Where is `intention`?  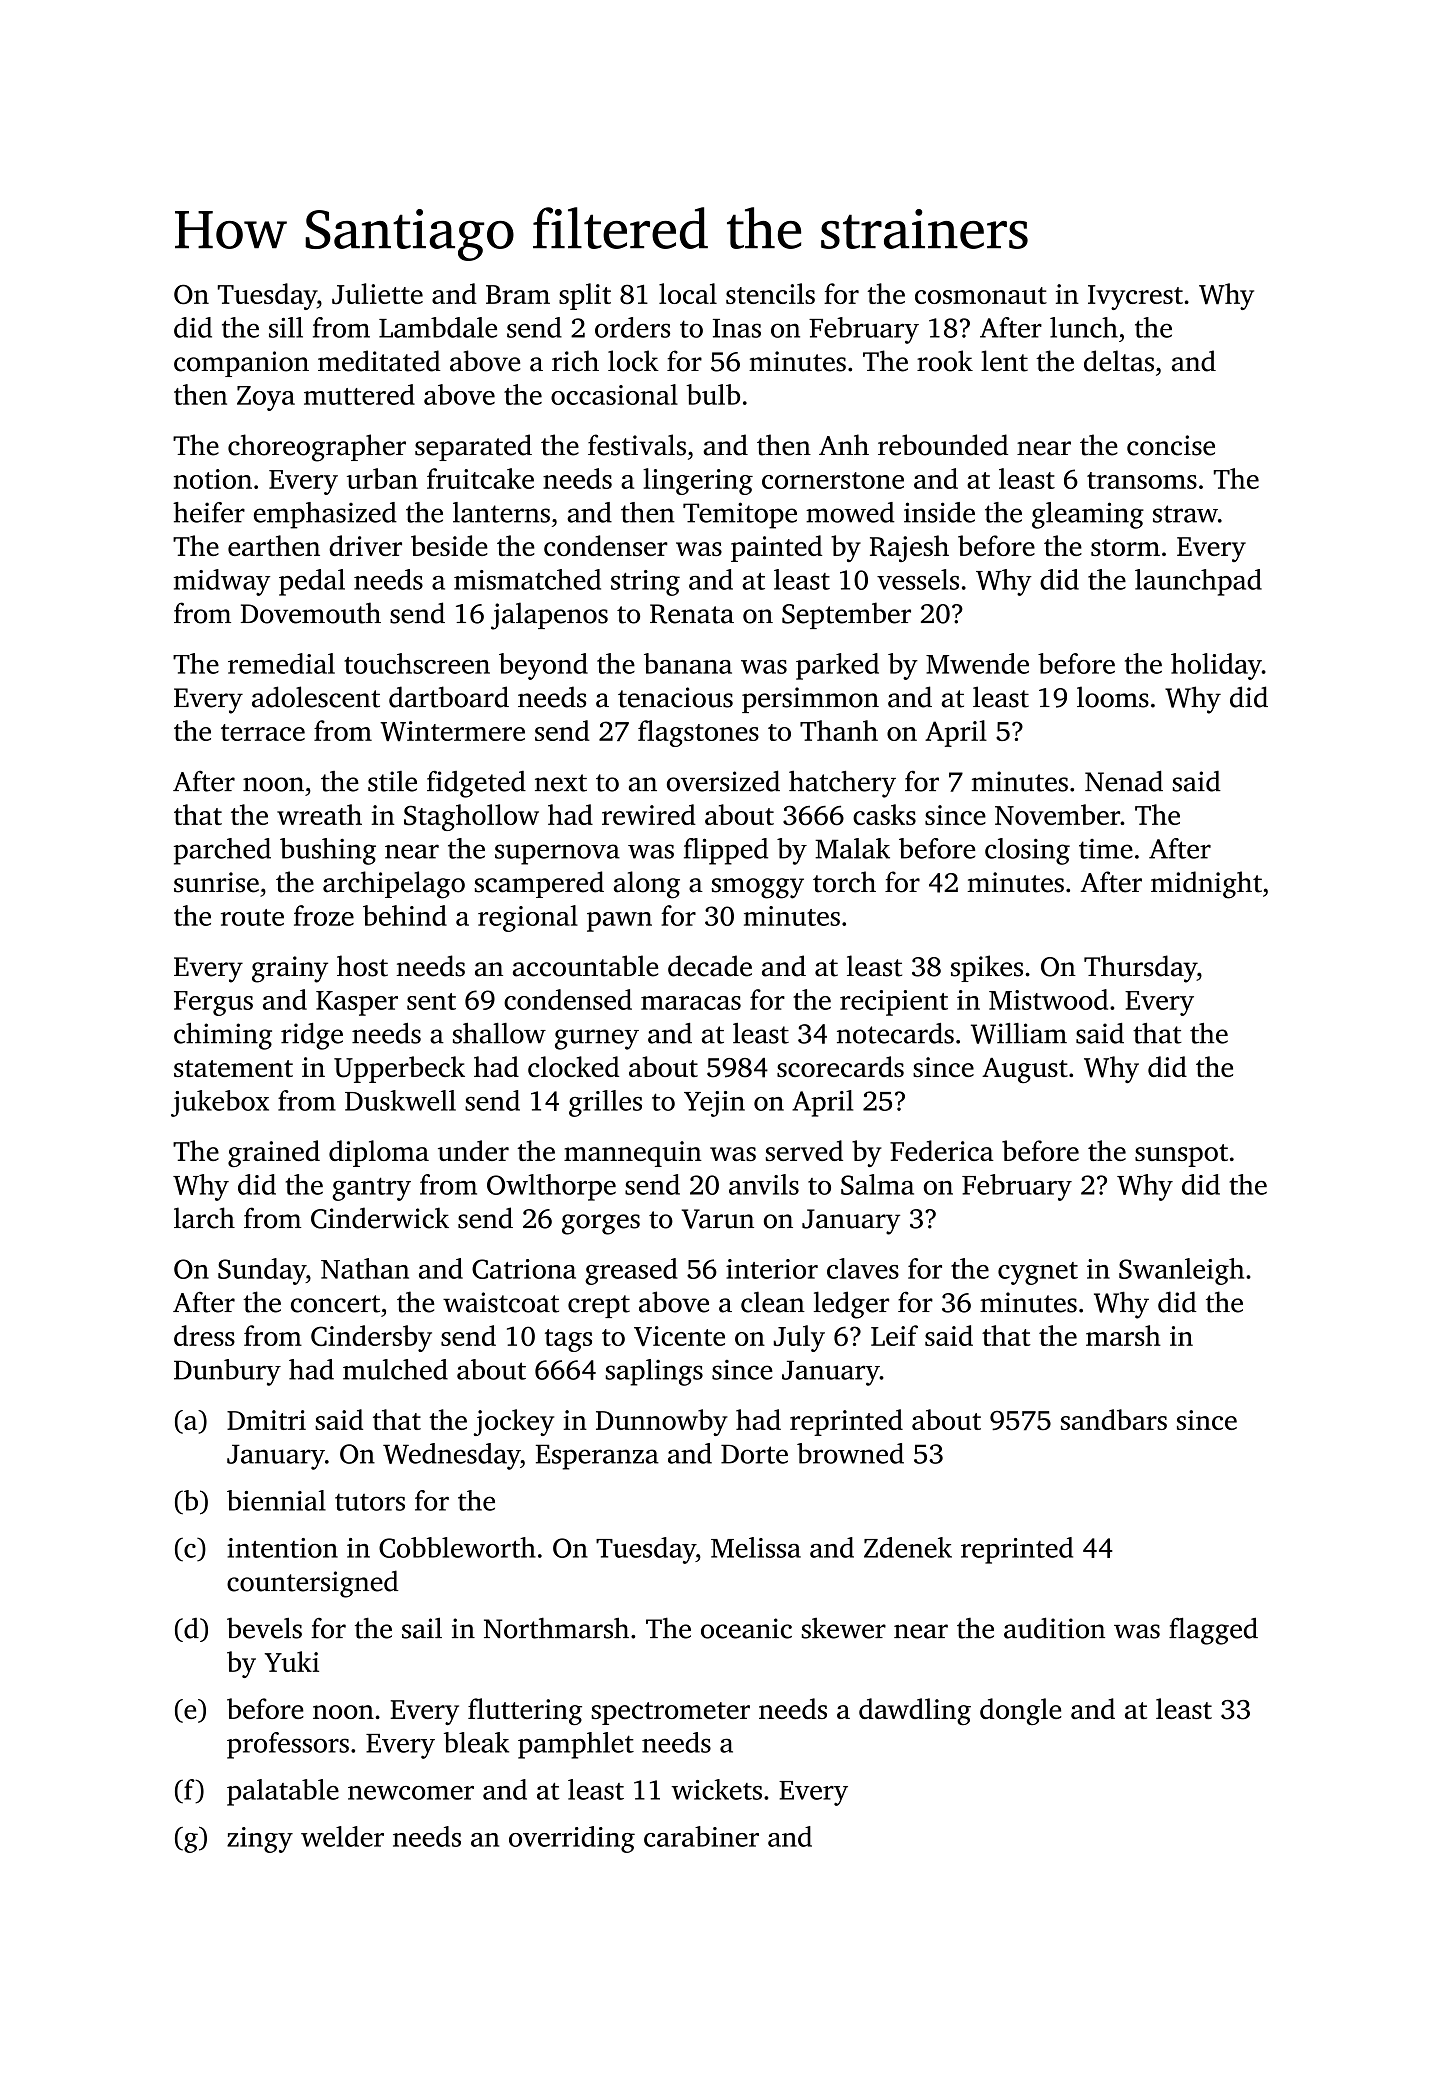 intention is located at coordinates (282, 1548).
